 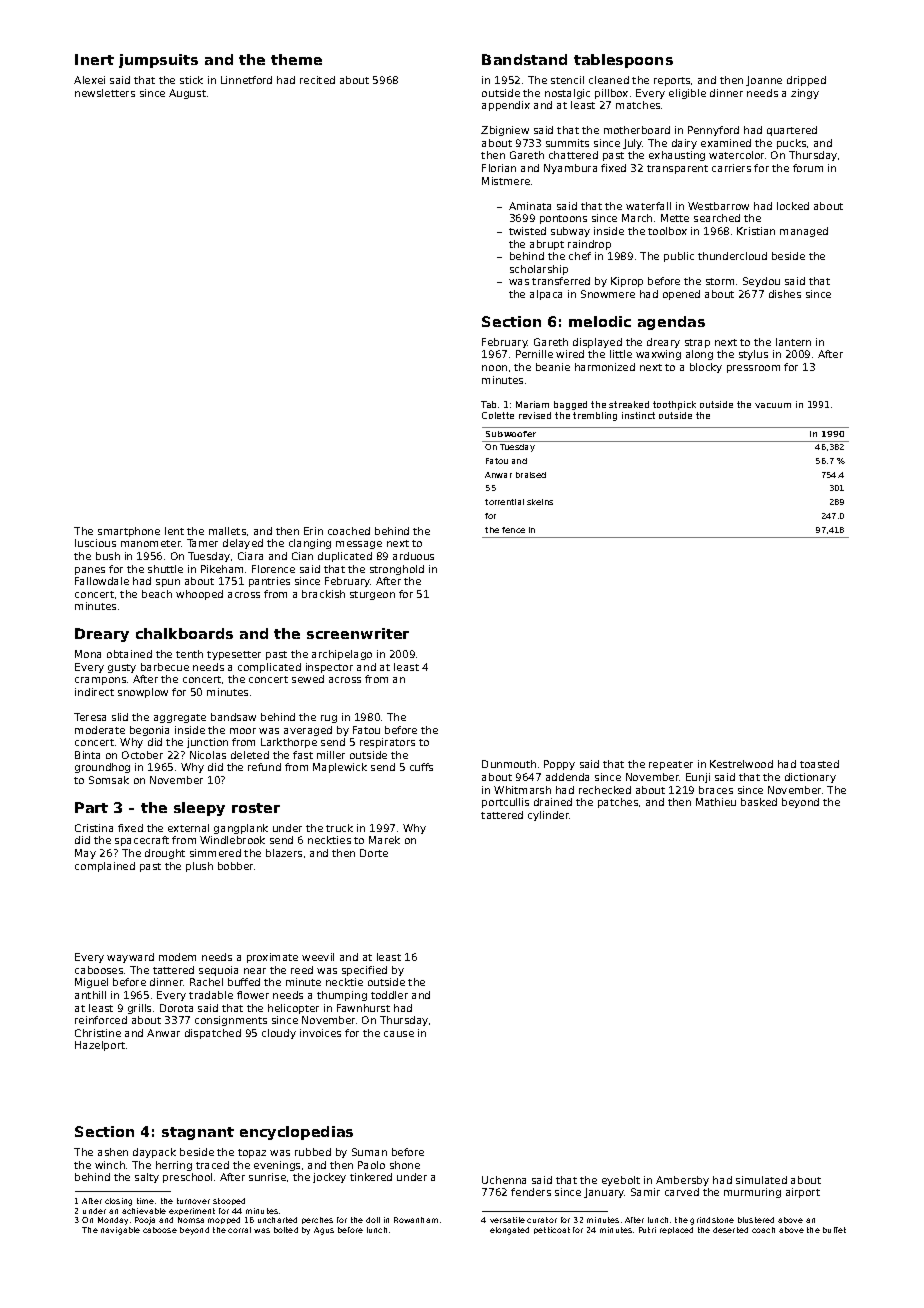 What do you see at coordinates (397, 570) in the screenshot?
I see `stronghold` at bounding box center [397, 570].
